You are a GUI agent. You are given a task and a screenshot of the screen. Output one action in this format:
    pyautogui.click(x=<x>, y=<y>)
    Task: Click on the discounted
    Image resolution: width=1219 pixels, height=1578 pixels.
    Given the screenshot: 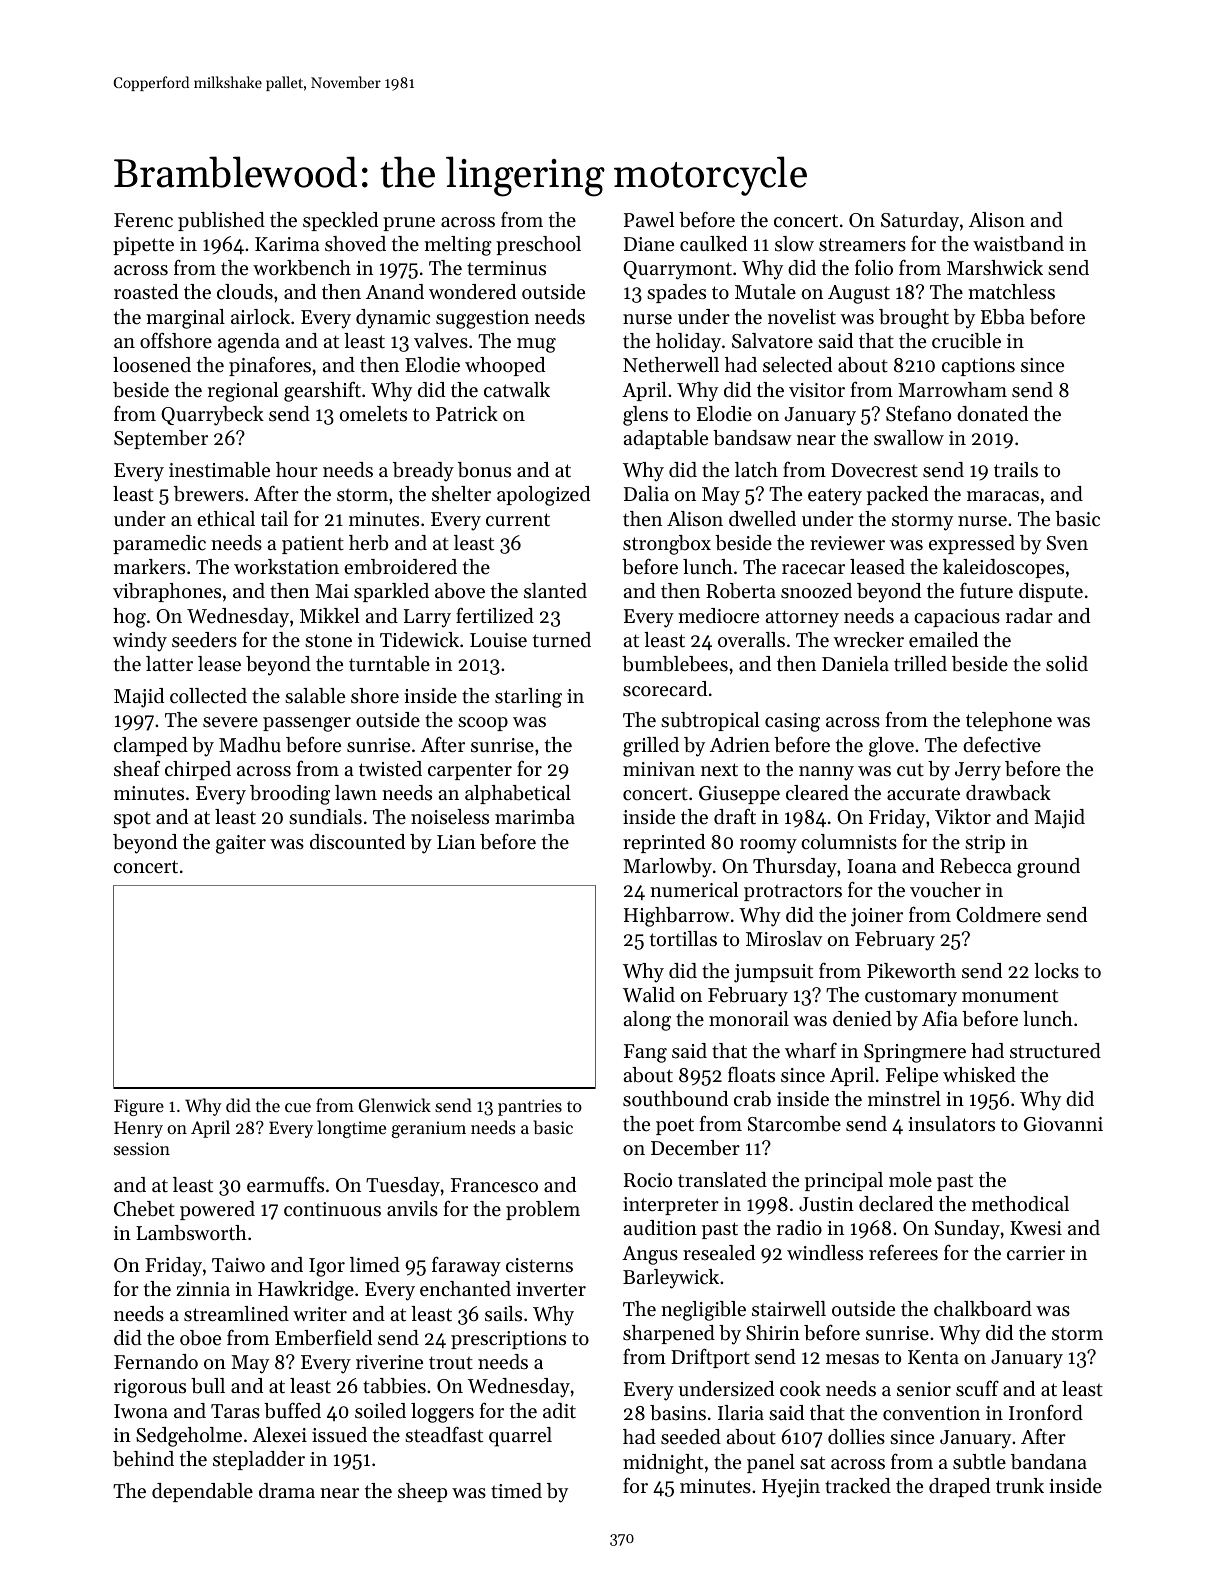 What is the action you would take?
    pyautogui.click(x=357, y=842)
